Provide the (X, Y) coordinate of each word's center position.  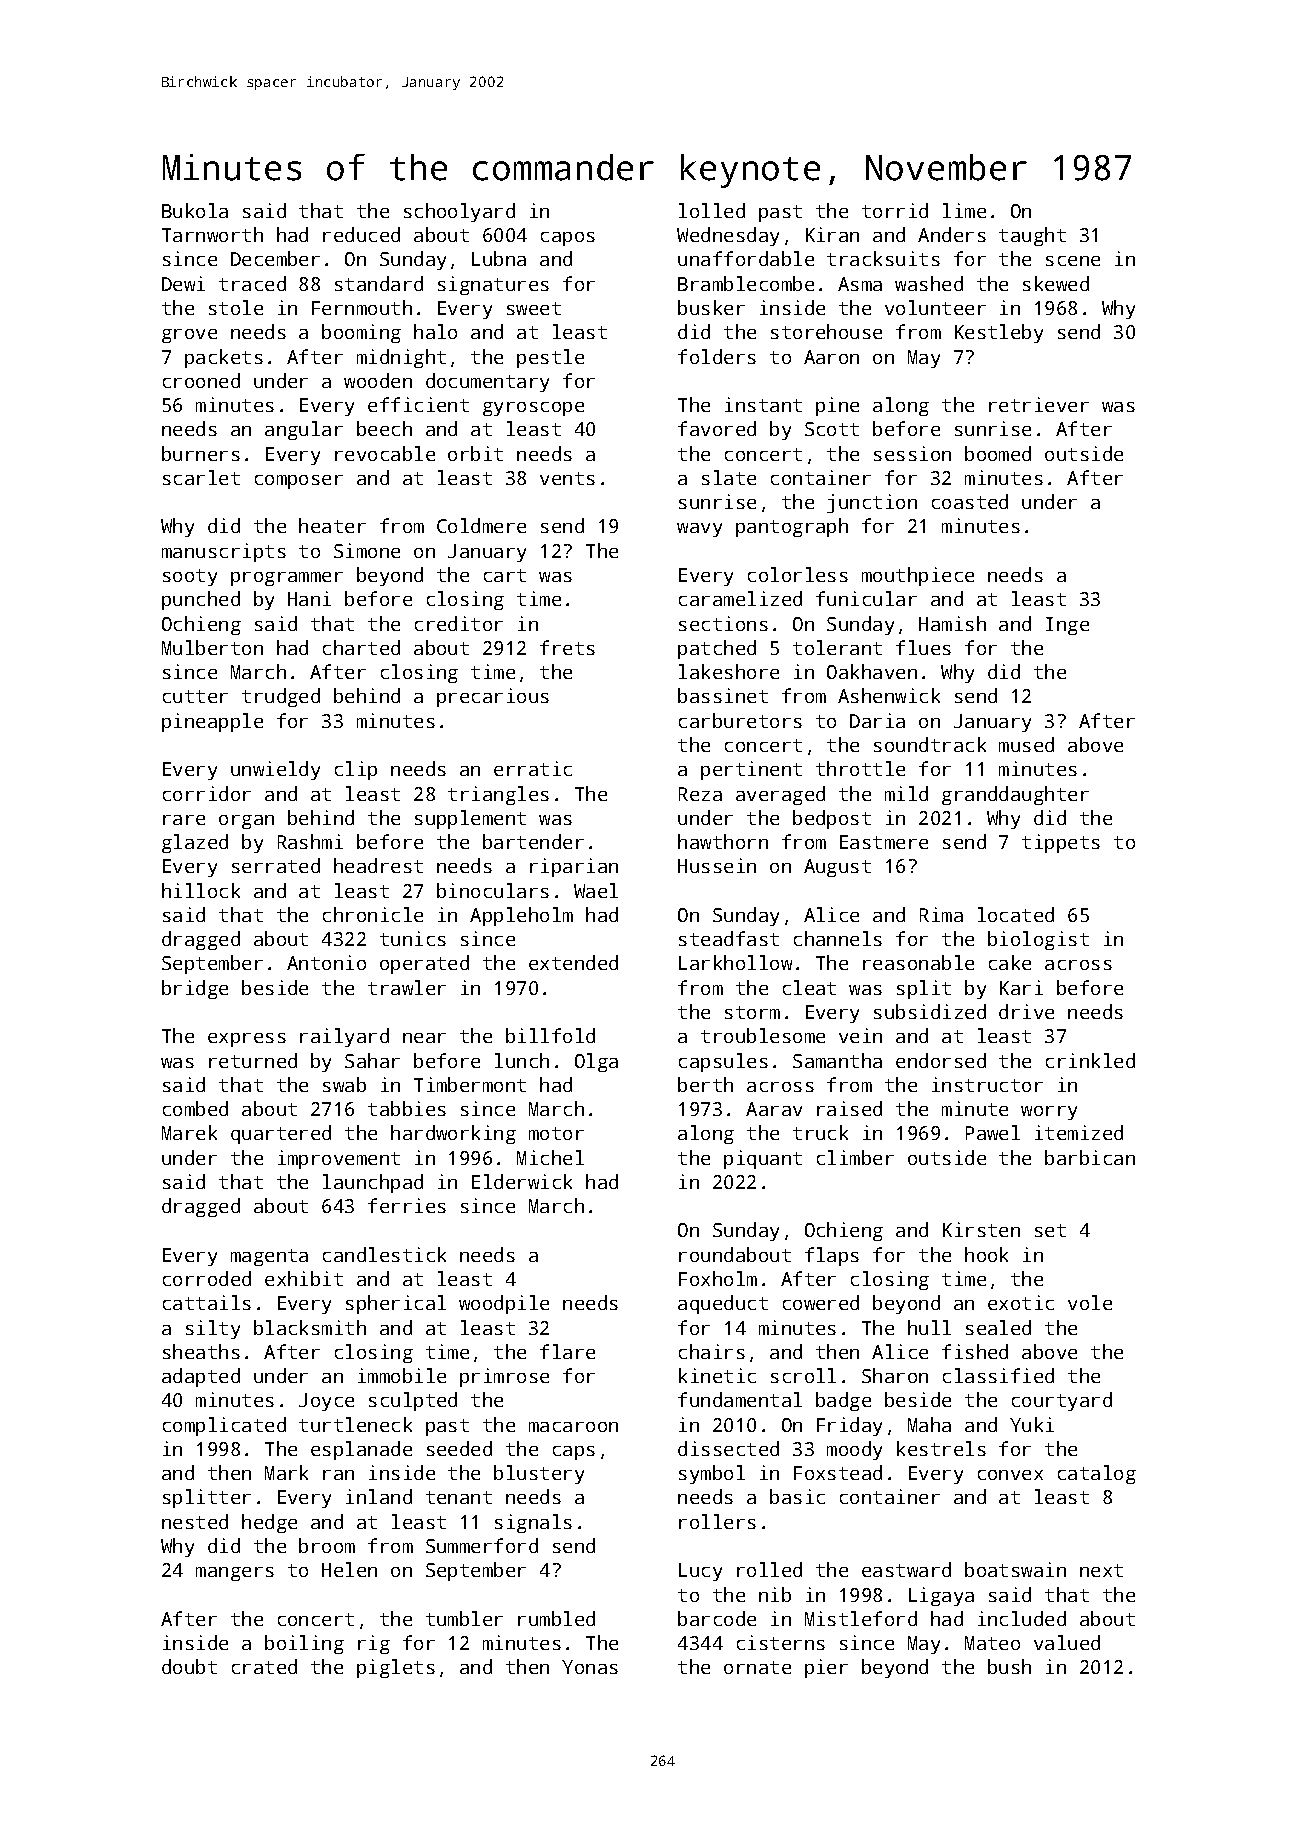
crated (264, 1666)
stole (236, 307)
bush (1009, 1666)
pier (826, 1668)
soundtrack (930, 744)
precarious (493, 697)
